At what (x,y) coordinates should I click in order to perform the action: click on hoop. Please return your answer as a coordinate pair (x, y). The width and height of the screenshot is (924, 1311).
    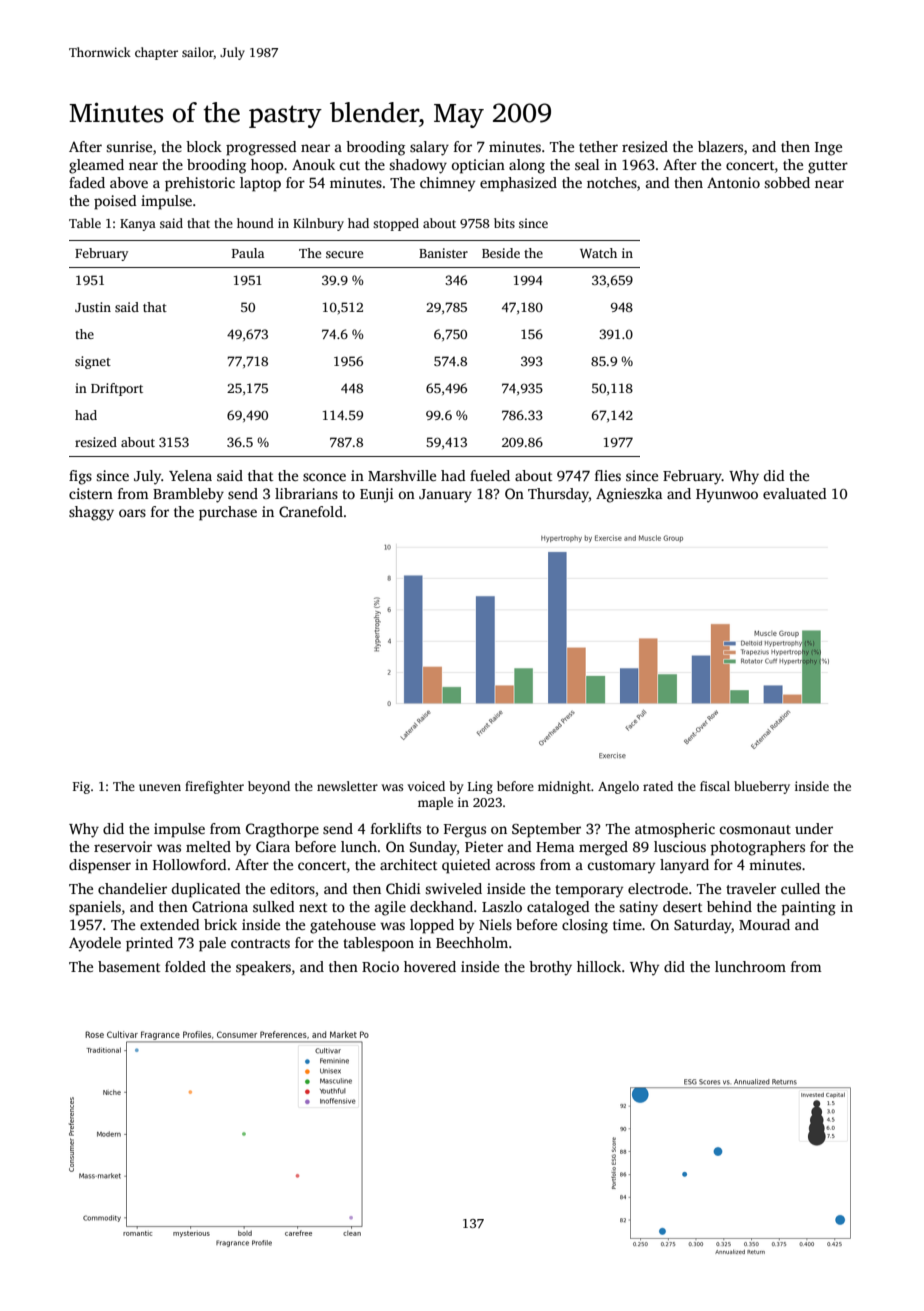
    Looking at the image, I should click on (267, 166).
